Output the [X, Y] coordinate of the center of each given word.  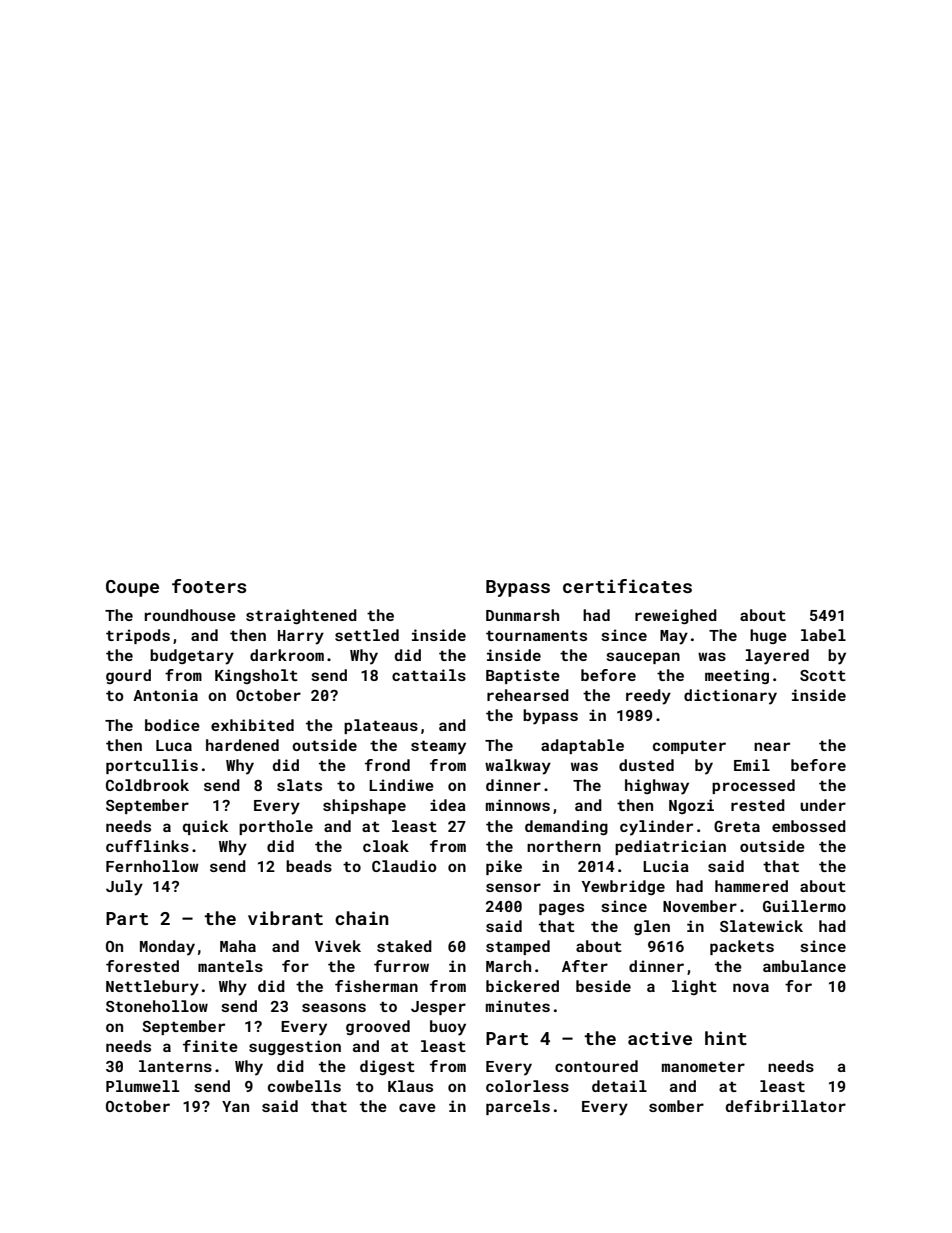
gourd [128, 676]
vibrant [285, 918]
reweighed [676, 616]
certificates [627, 586]
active [660, 1038]
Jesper [438, 1008]
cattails [429, 675]
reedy [648, 697]
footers [209, 586]
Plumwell [142, 1086]
